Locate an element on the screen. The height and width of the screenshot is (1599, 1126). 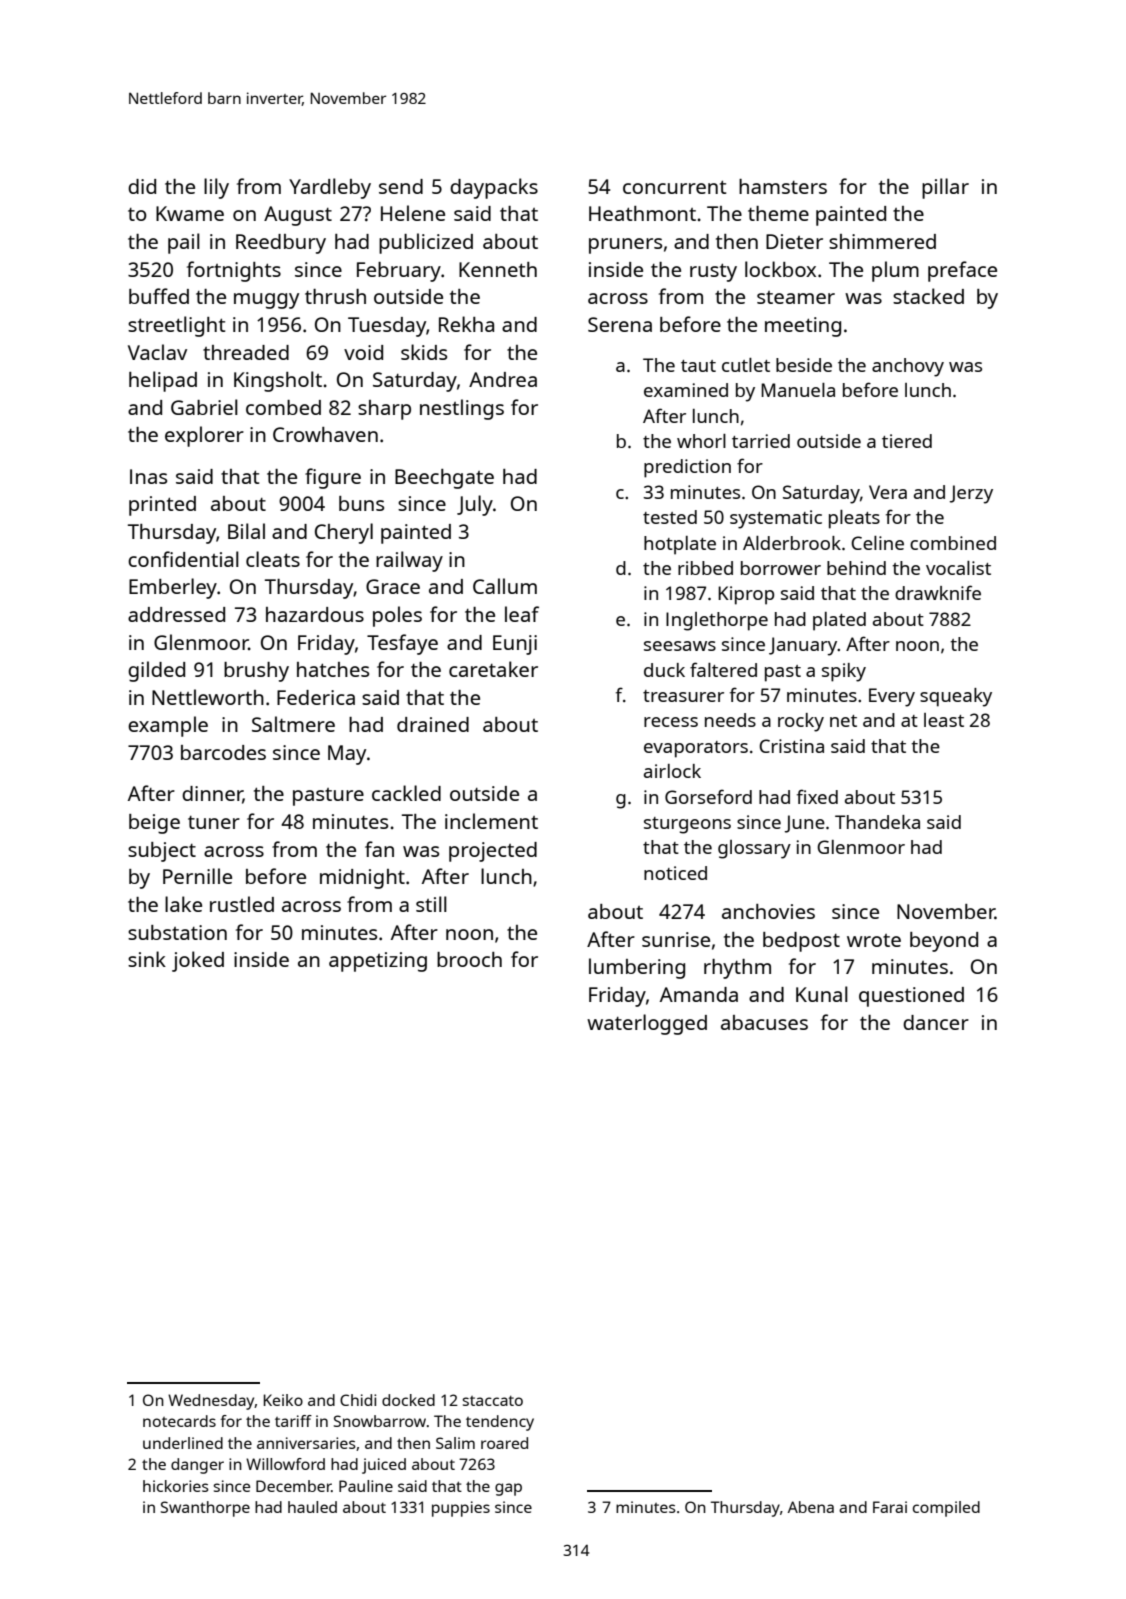
pillar is located at coordinates (945, 188).
